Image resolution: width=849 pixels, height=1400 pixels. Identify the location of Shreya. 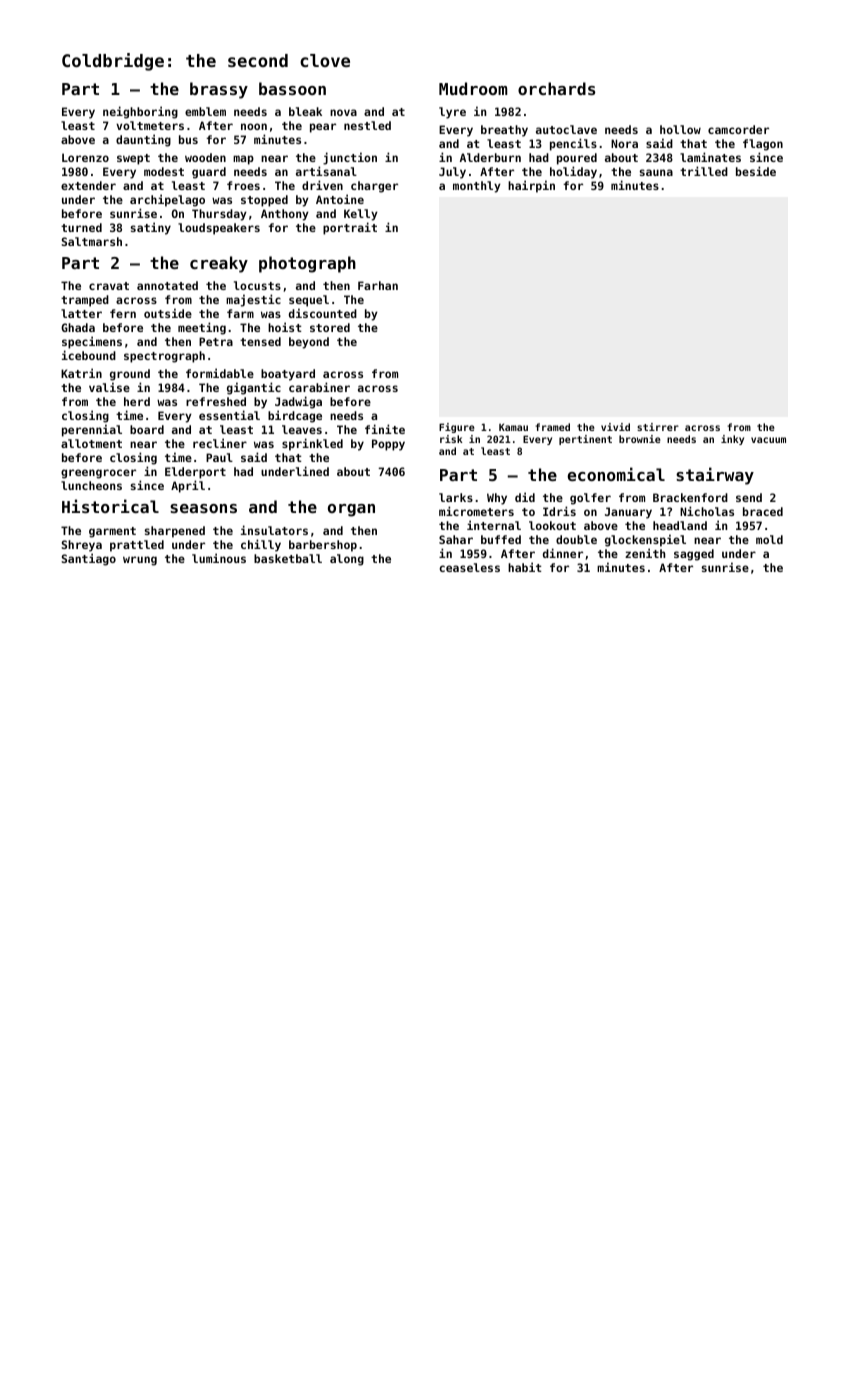
(82, 546).
